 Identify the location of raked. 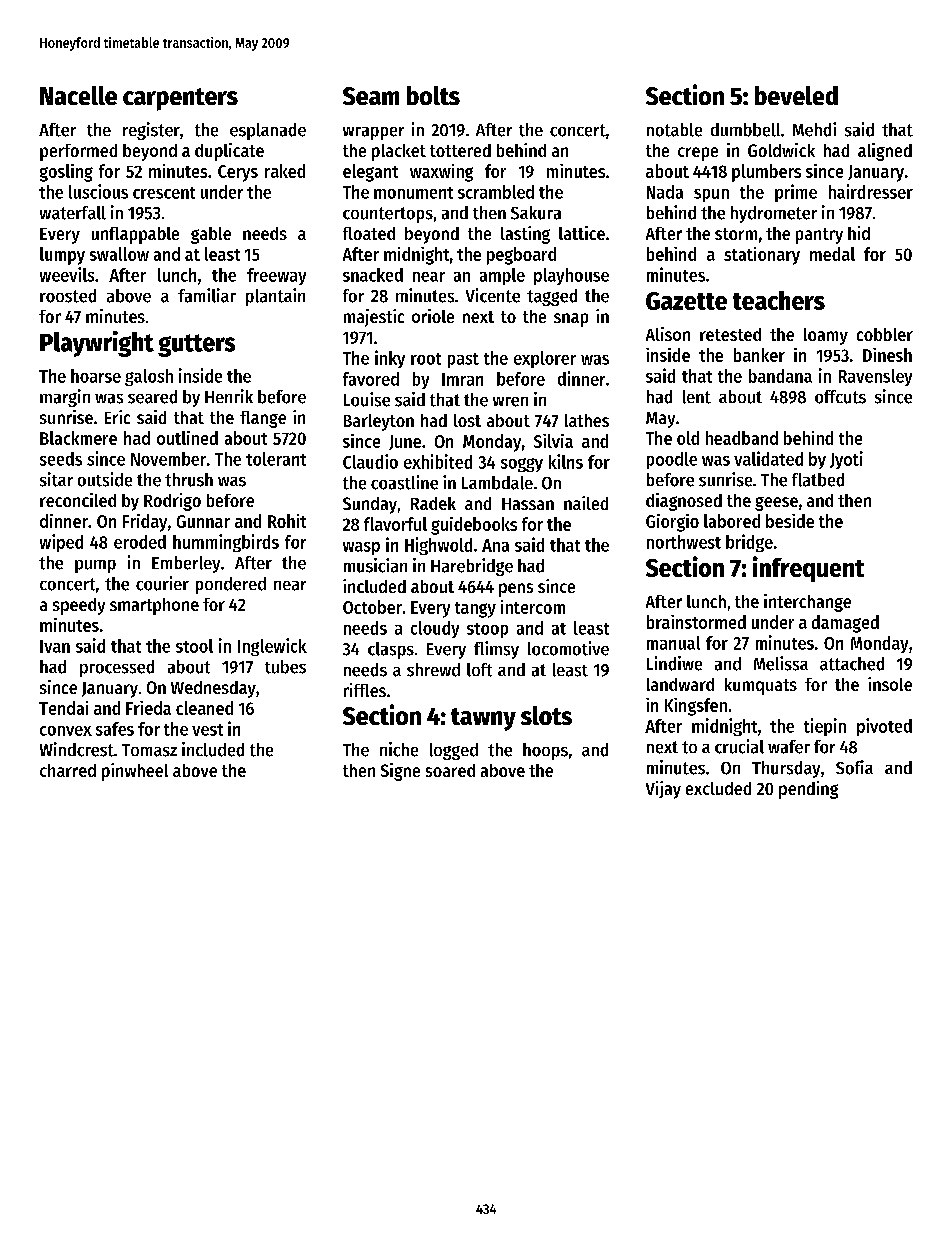
(285, 171).
